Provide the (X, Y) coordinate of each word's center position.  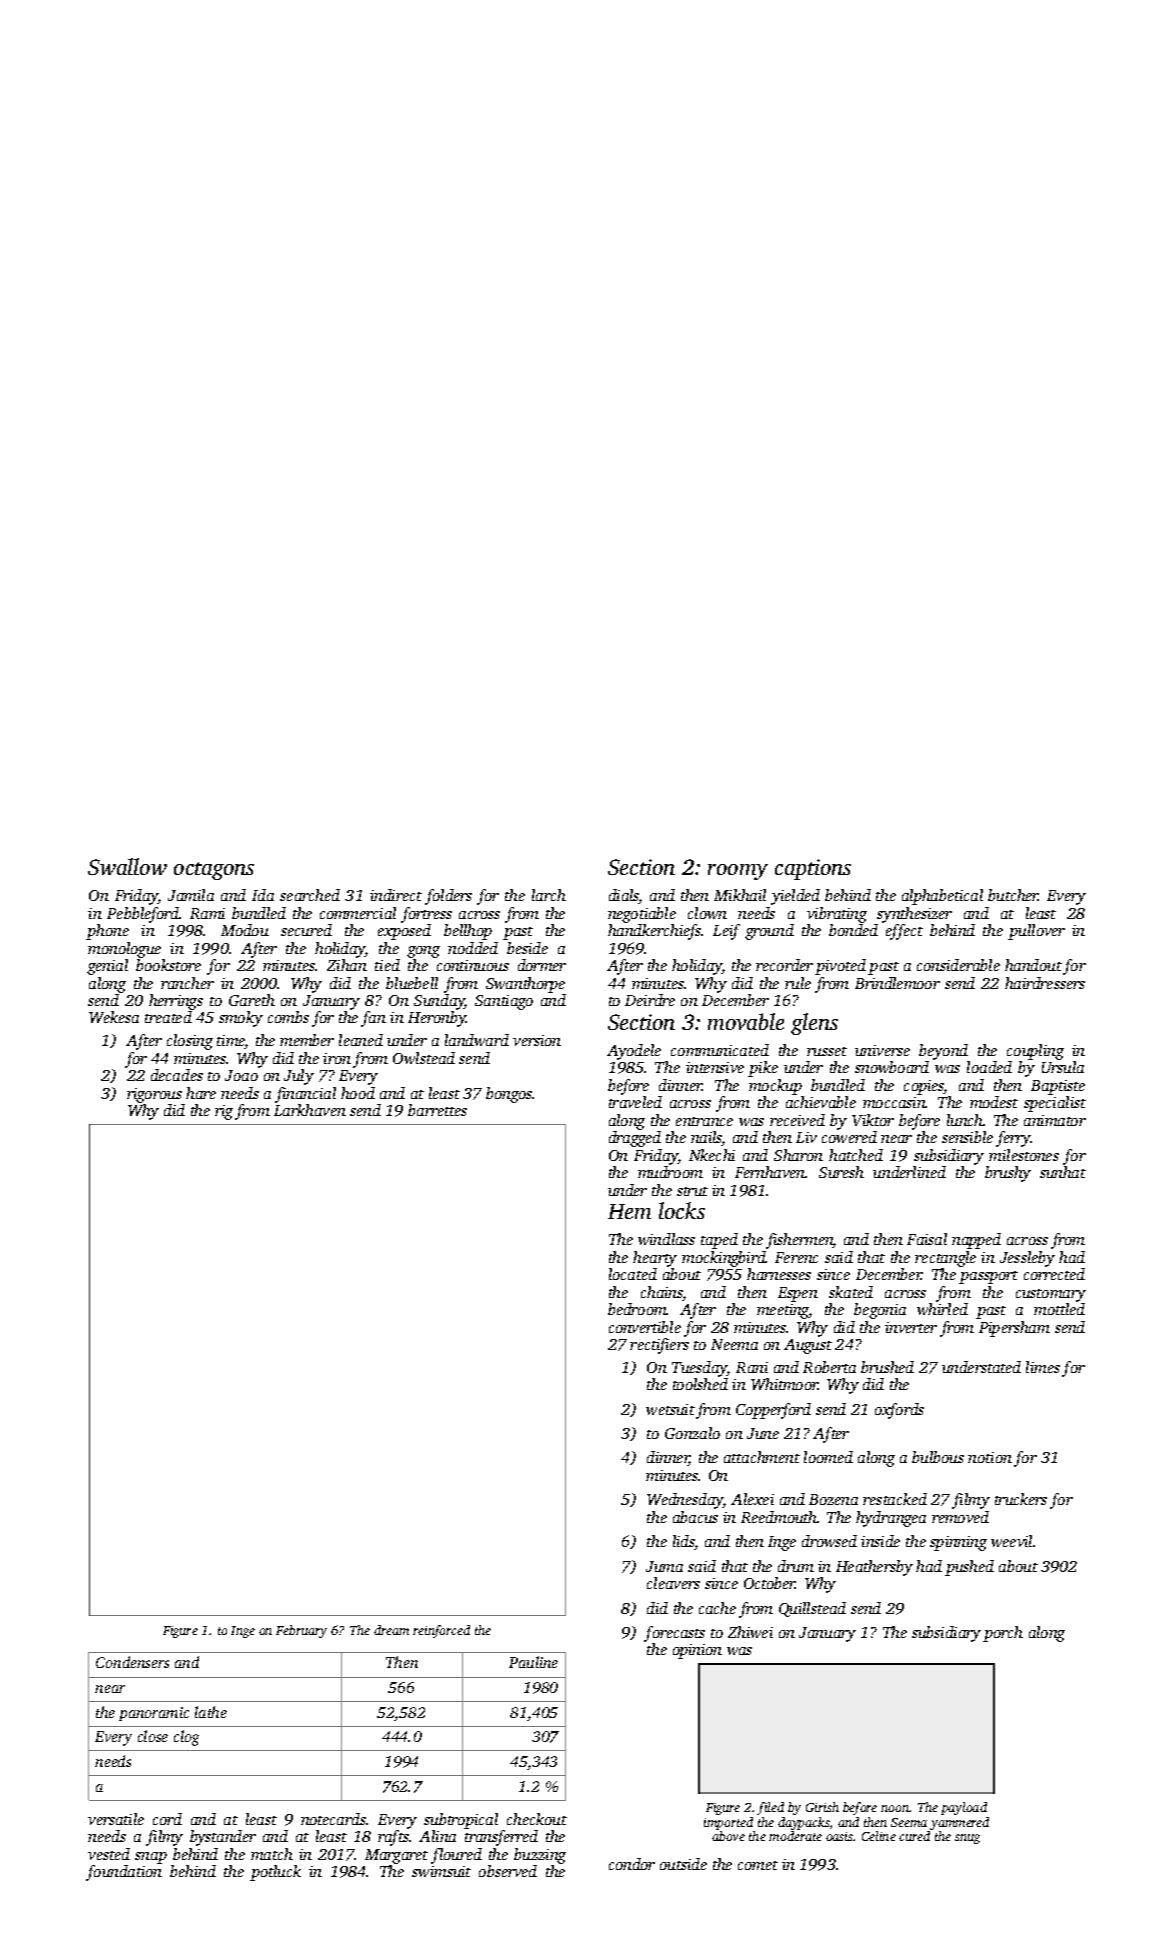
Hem (629, 1211)
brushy (1008, 1174)
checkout (537, 1819)
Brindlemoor (897, 983)
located (633, 1274)
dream (391, 1630)
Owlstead (424, 1058)
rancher (187, 983)
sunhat (1063, 1172)
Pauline (533, 1662)
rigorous (154, 1095)
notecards (333, 1819)
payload (964, 1808)
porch (1003, 1634)
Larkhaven (310, 1110)
